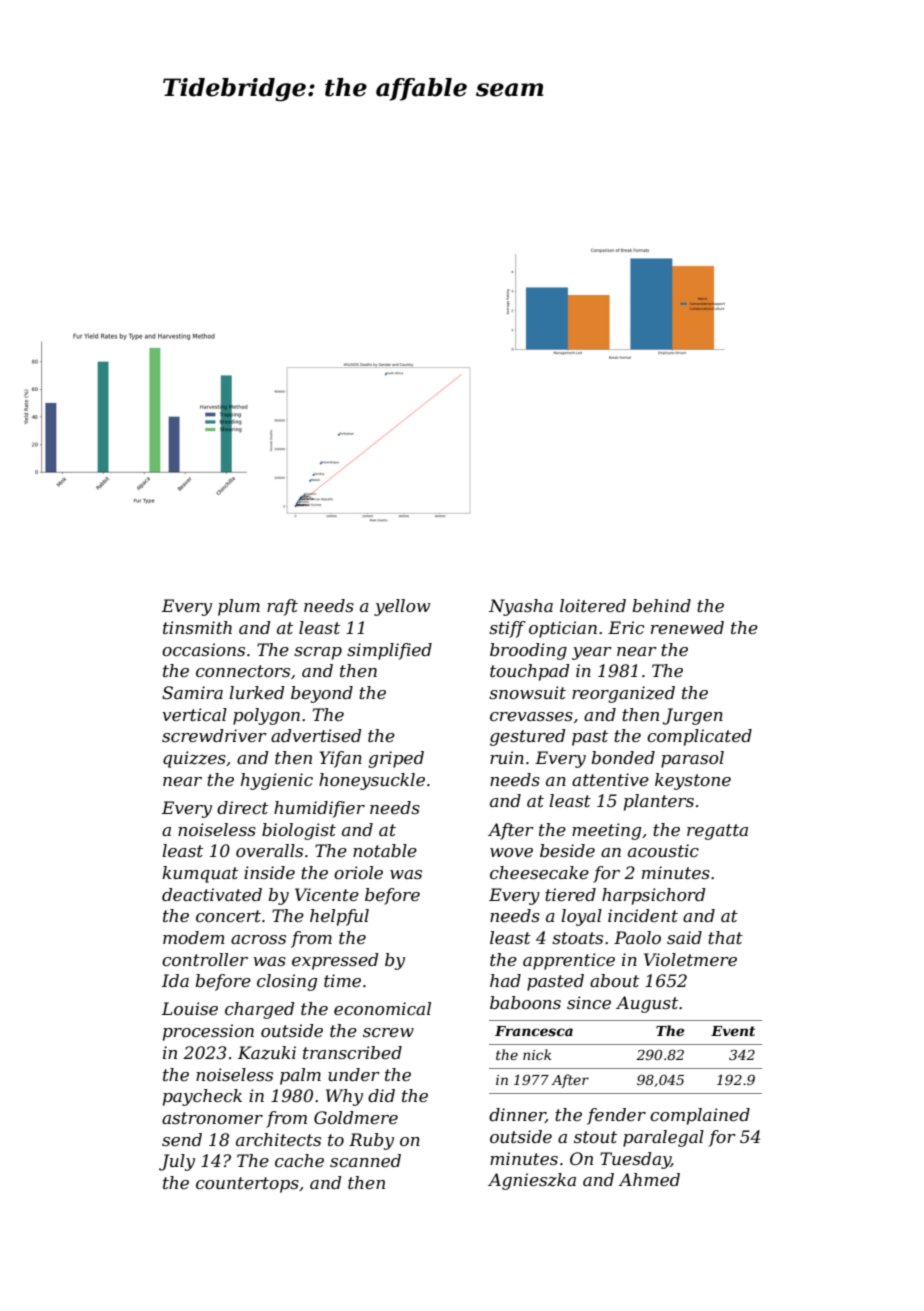 Image resolution: width=924 pixels, height=1311 pixels. What do you see at coordinates (581, 917) in the screenshot?
I see `loyal` at bounding box center [581, 917].
